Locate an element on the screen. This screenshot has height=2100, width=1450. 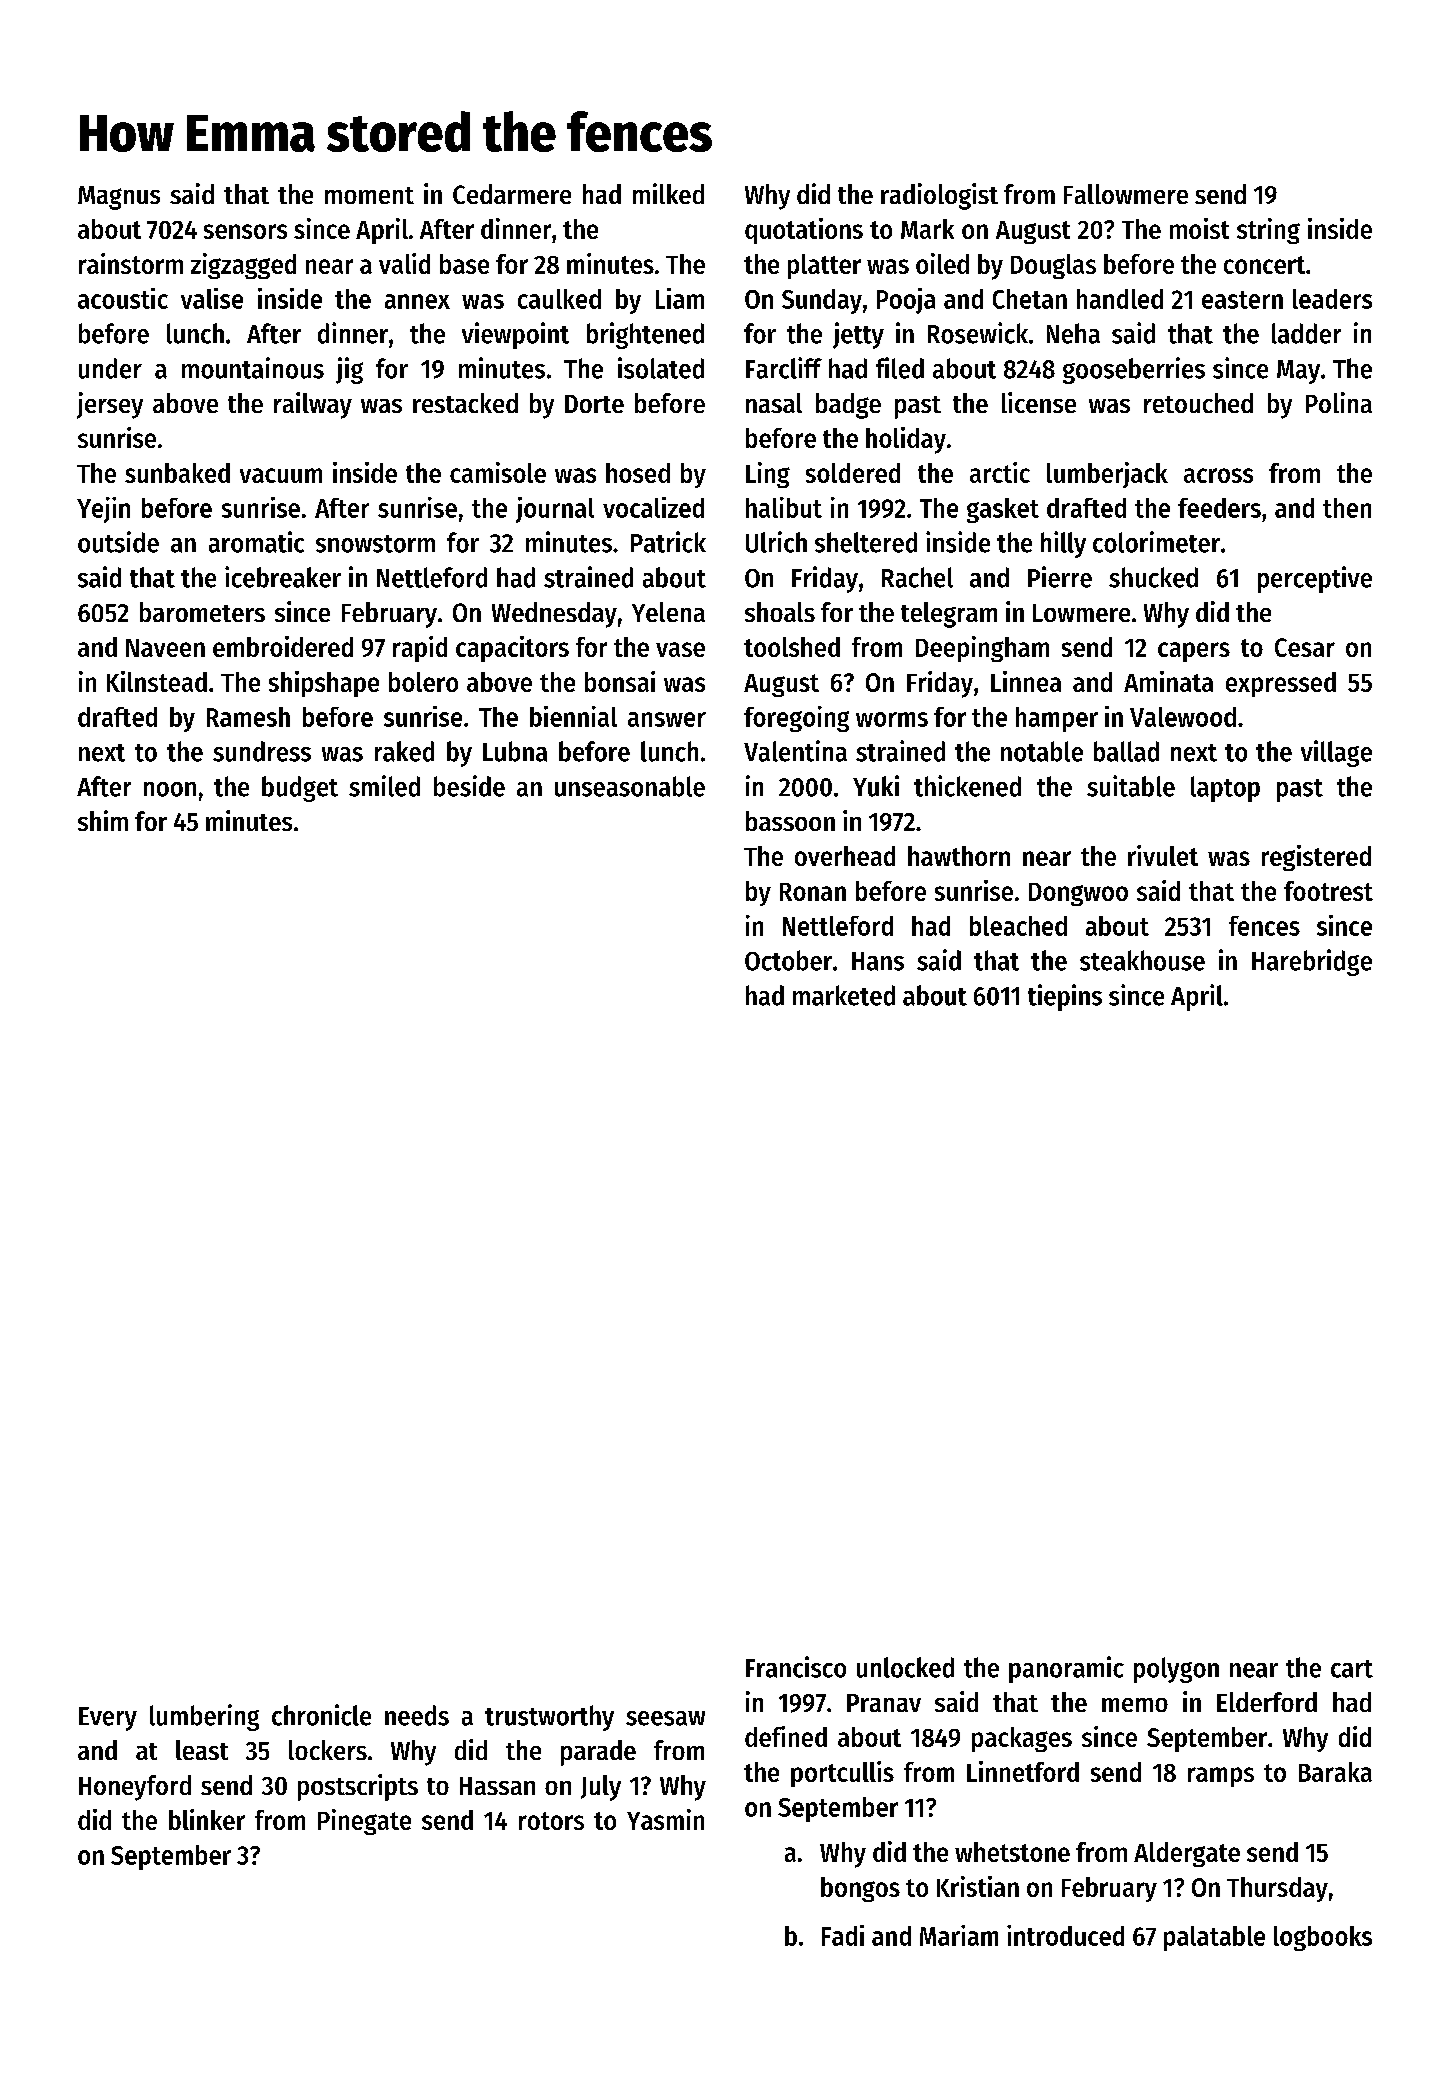
blinker is located at coordinates (207, 1819).
